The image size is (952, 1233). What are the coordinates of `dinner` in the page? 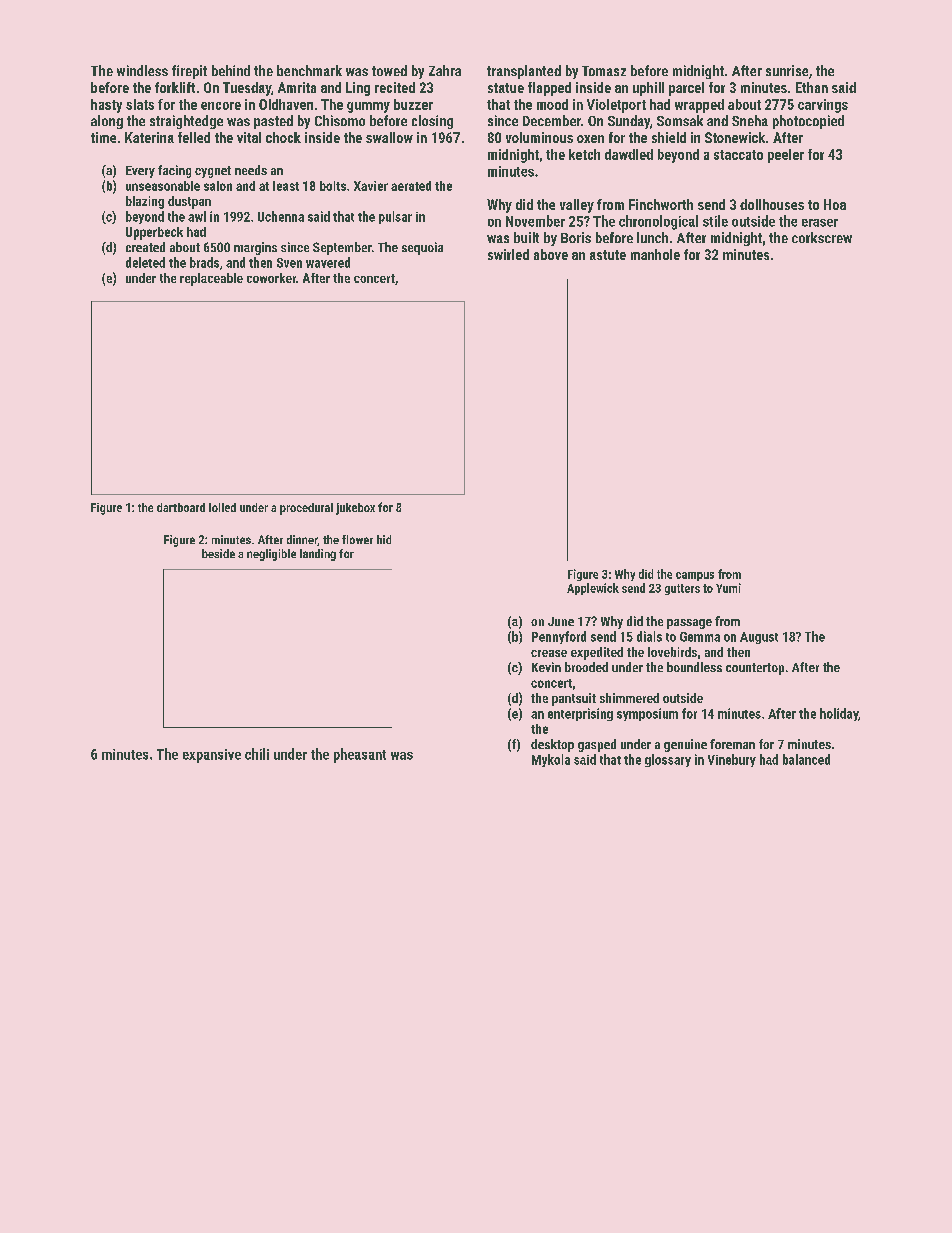 It's located at (302, 540).
